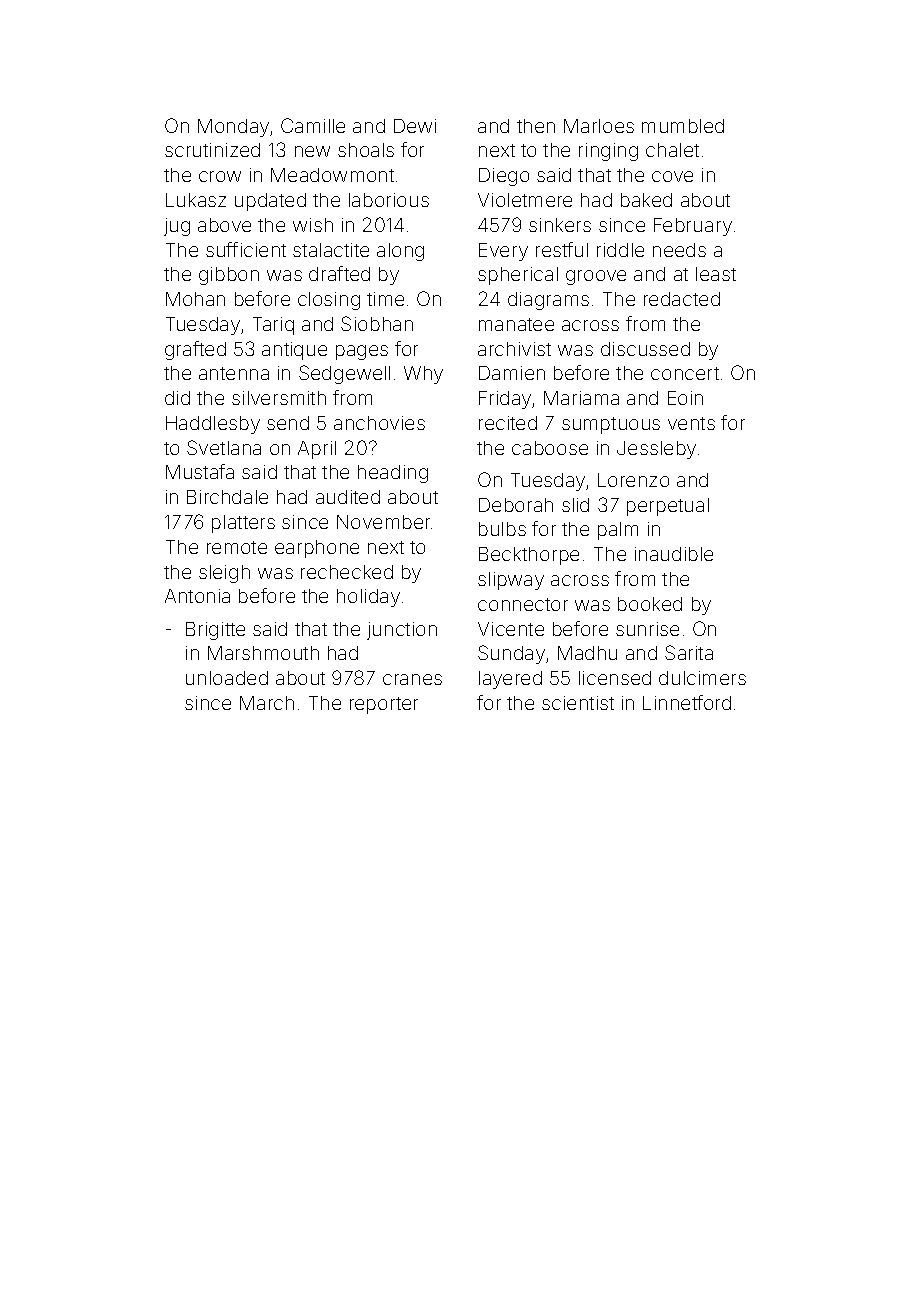 This document has height=1311, width=924. What do you see at coordinates (234, 373) in the document?
I see `antenna` at bounding box center [234, 373].
